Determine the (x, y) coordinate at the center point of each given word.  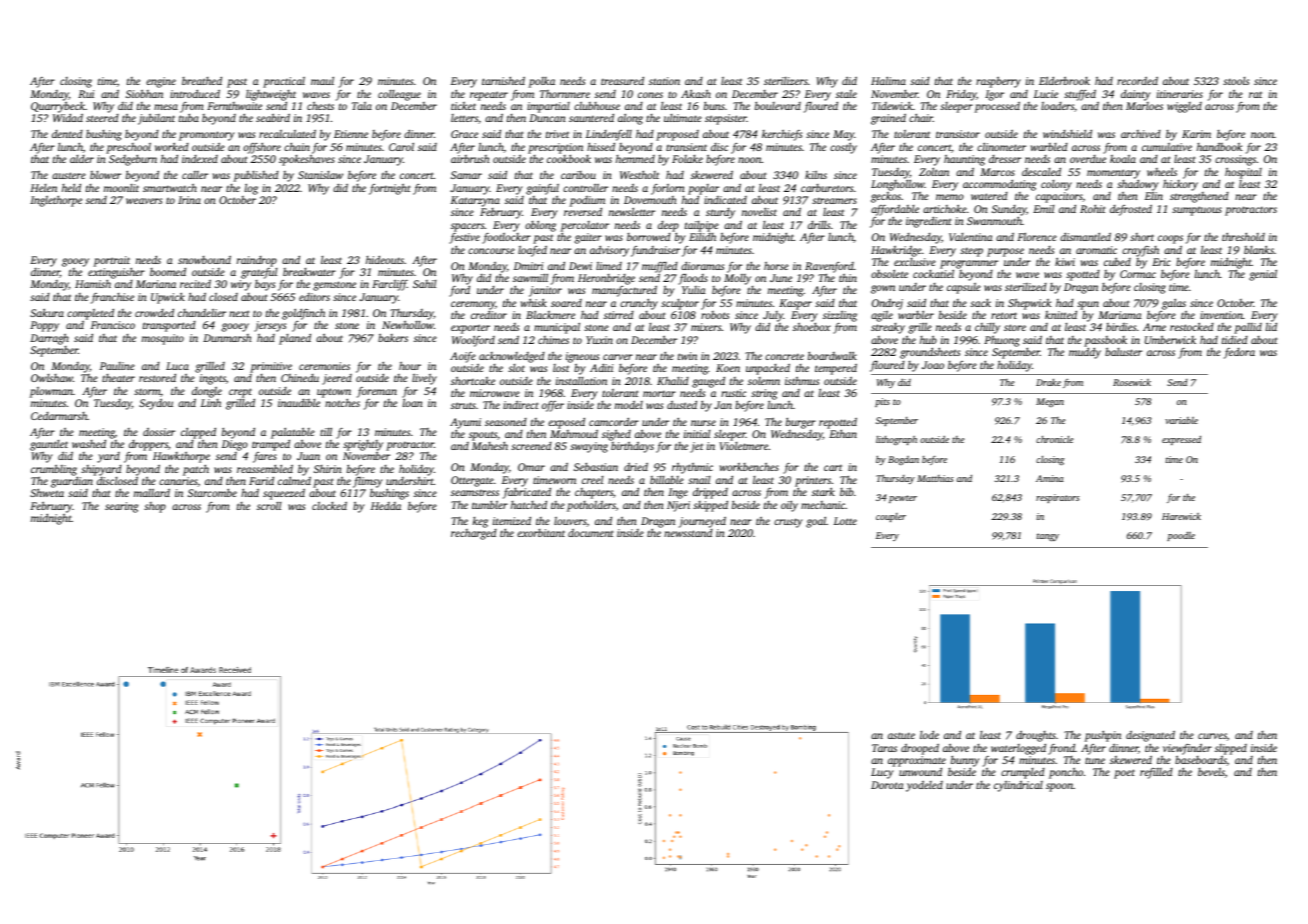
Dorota (887, 785)
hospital (1243, 173)
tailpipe (702, 226)
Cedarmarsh (59, 416)
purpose (1005, 252)
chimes (553, 340)
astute (901, 735)
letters (464, 118)
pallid (1248, 328)
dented (67, 134)
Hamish (93, 284)
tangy (1048, 537)
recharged (474, 534)
